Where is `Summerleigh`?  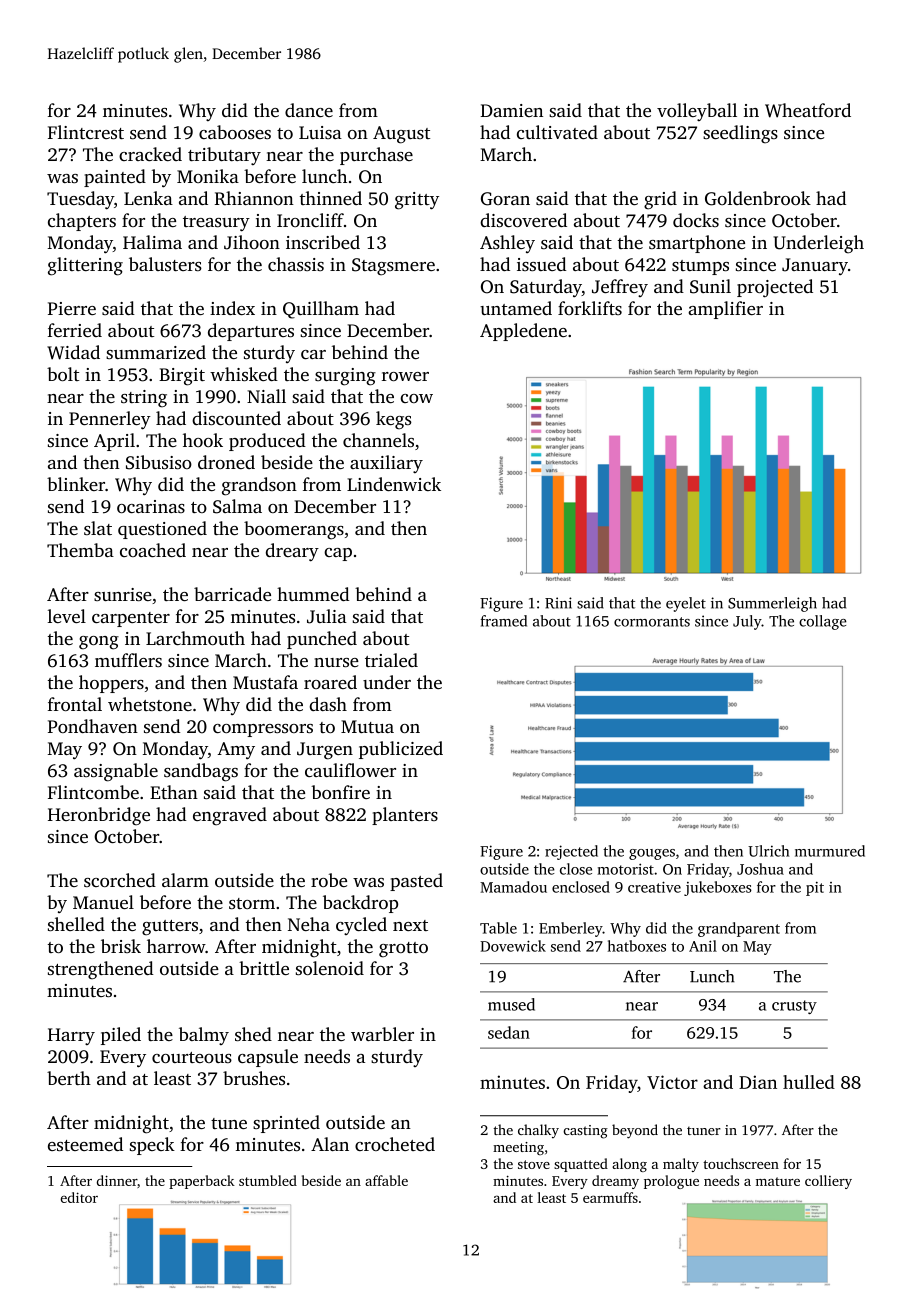 Summerleigh is located at coordinates (772, 604).
